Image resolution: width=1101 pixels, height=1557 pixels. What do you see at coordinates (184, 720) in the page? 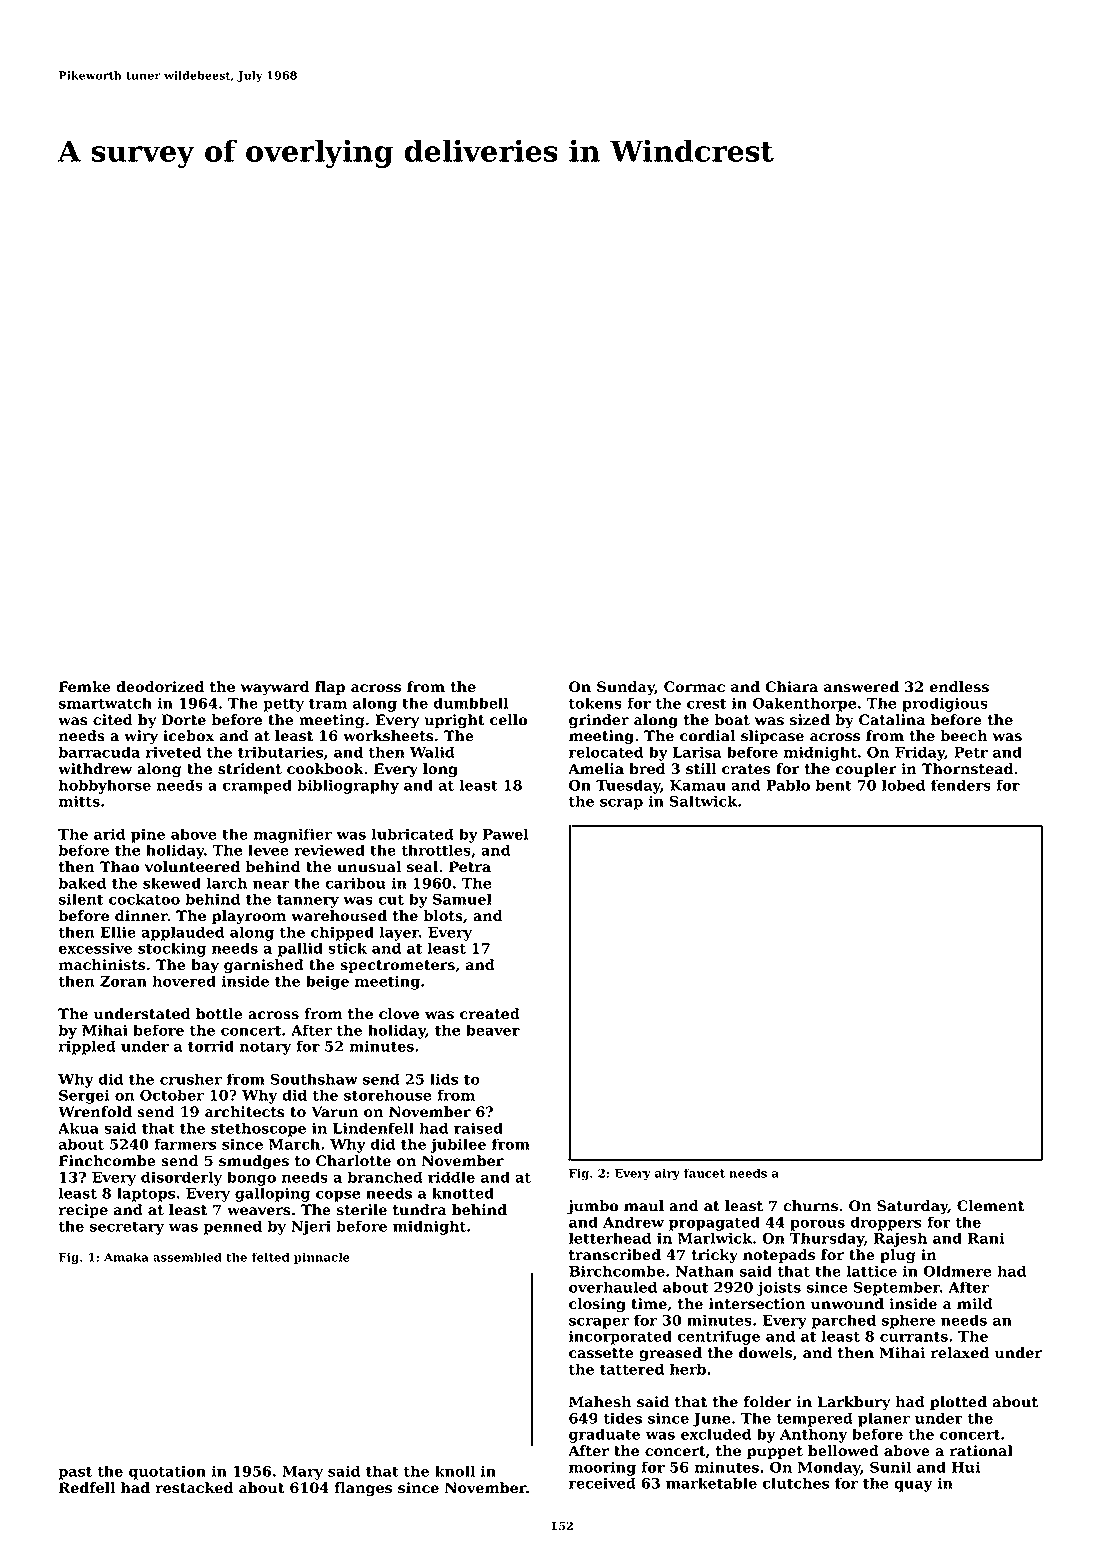
I see `Dorte` at bounding box center [184, 720].
